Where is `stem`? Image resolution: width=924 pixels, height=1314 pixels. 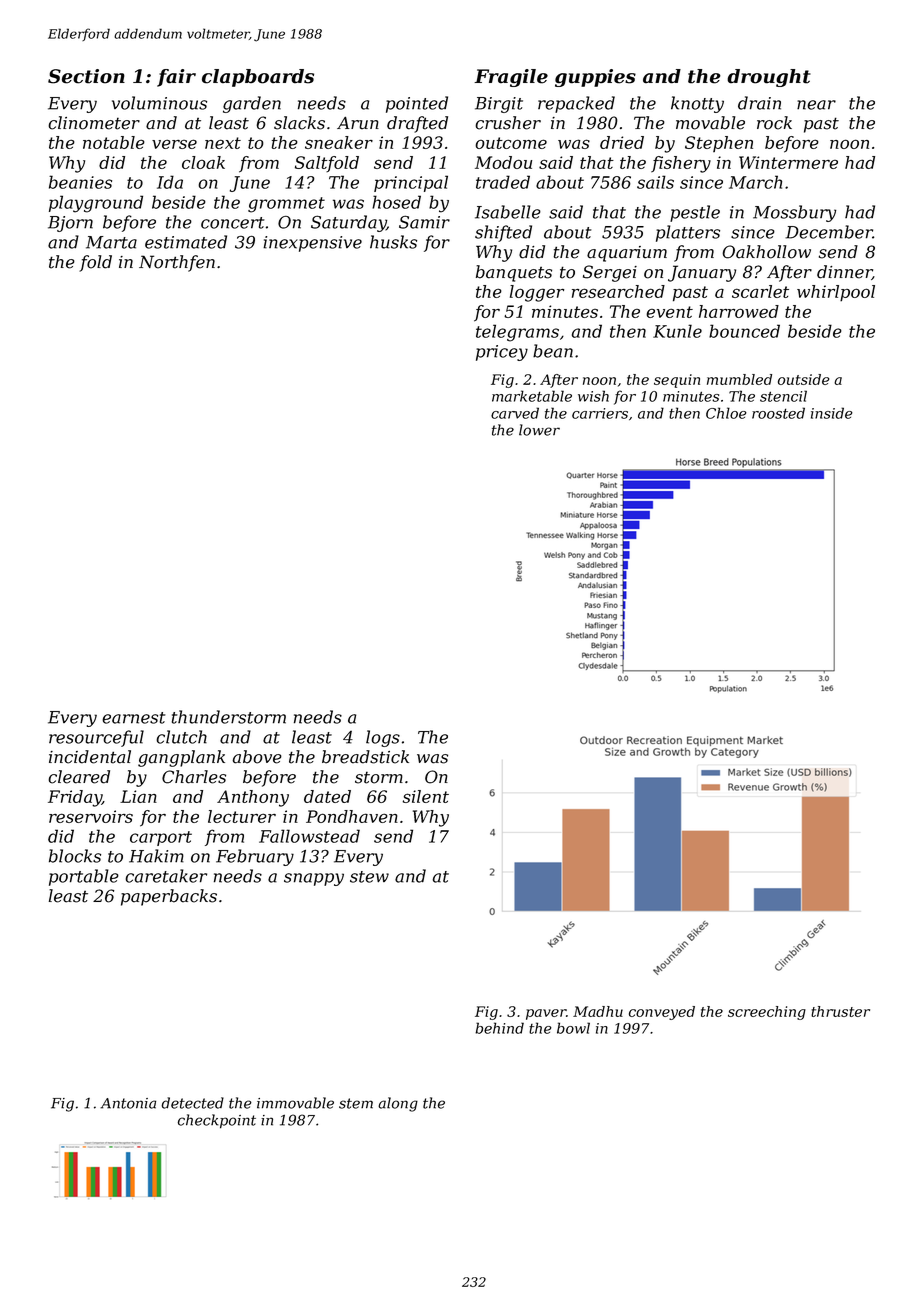
stem is located at coordinates (356, 1103).
